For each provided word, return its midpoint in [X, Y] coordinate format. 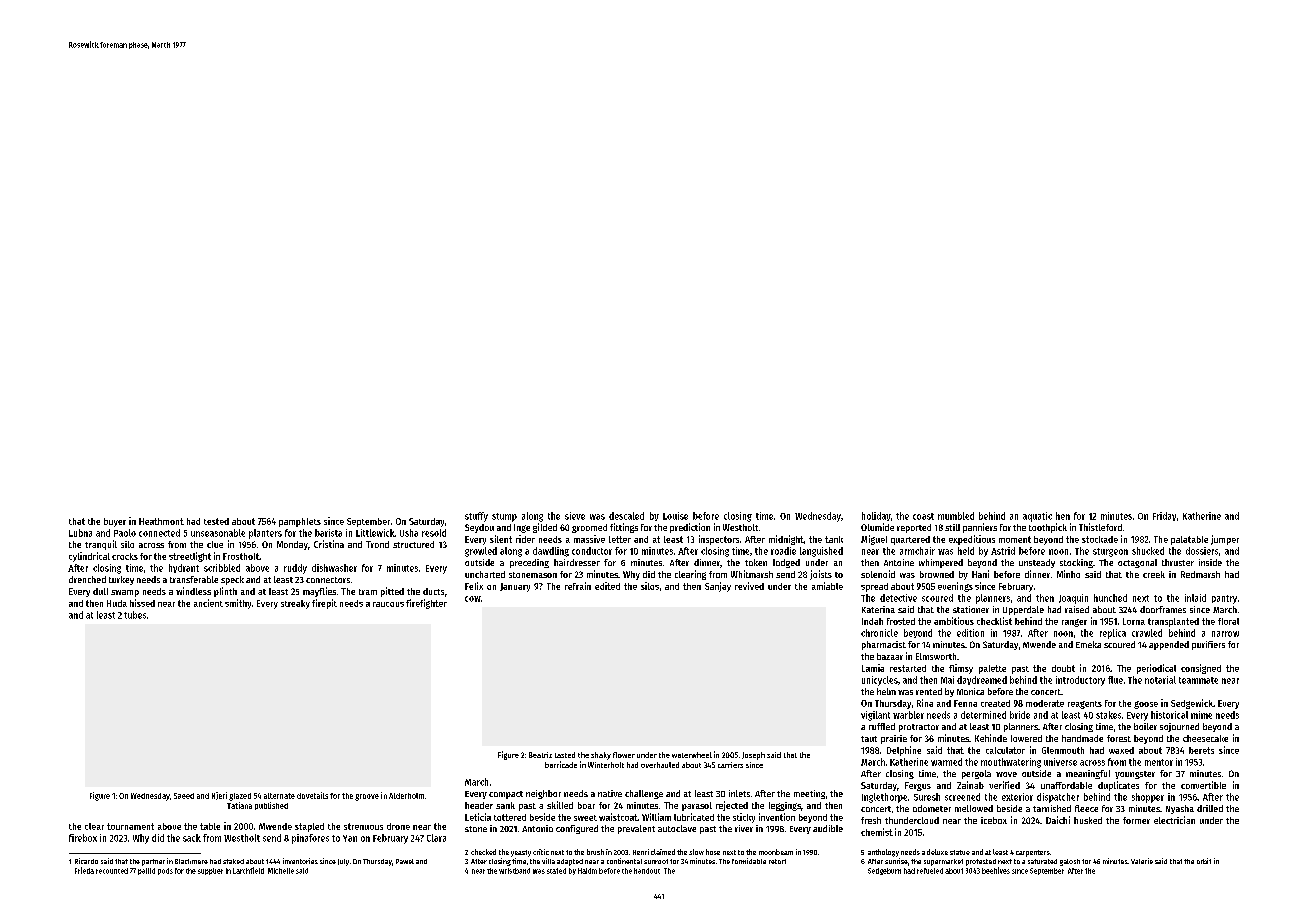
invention [777, 817]
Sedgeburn [884, 871]
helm [886, 691]
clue [215, 544]
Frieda [84, 870]
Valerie [1142, 861]
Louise [675, 516]
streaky [295, 604]
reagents [1085, 705]
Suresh [927, 797]
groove [367, 797]
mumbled [956, 516]
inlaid [1195, 598]
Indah [872, 621]
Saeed [184, 796]
